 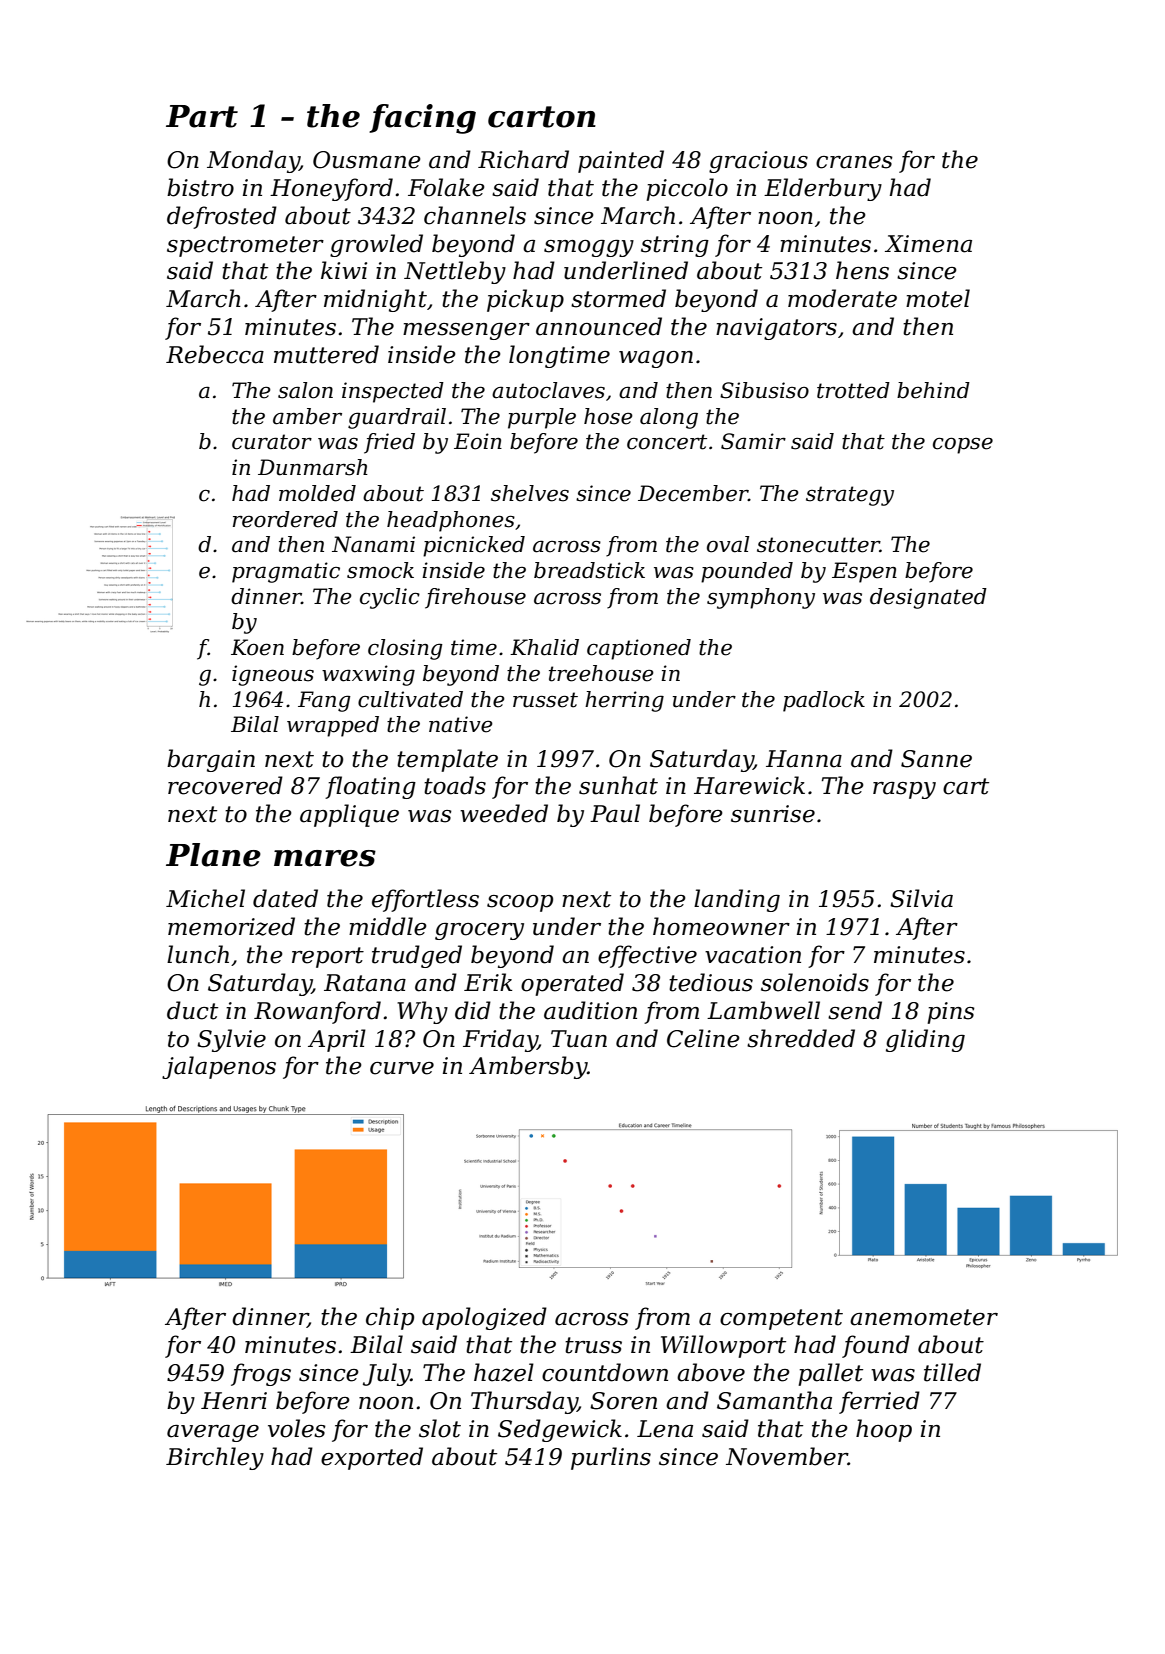 I want to click on facing, so click(x=422, y=119).
